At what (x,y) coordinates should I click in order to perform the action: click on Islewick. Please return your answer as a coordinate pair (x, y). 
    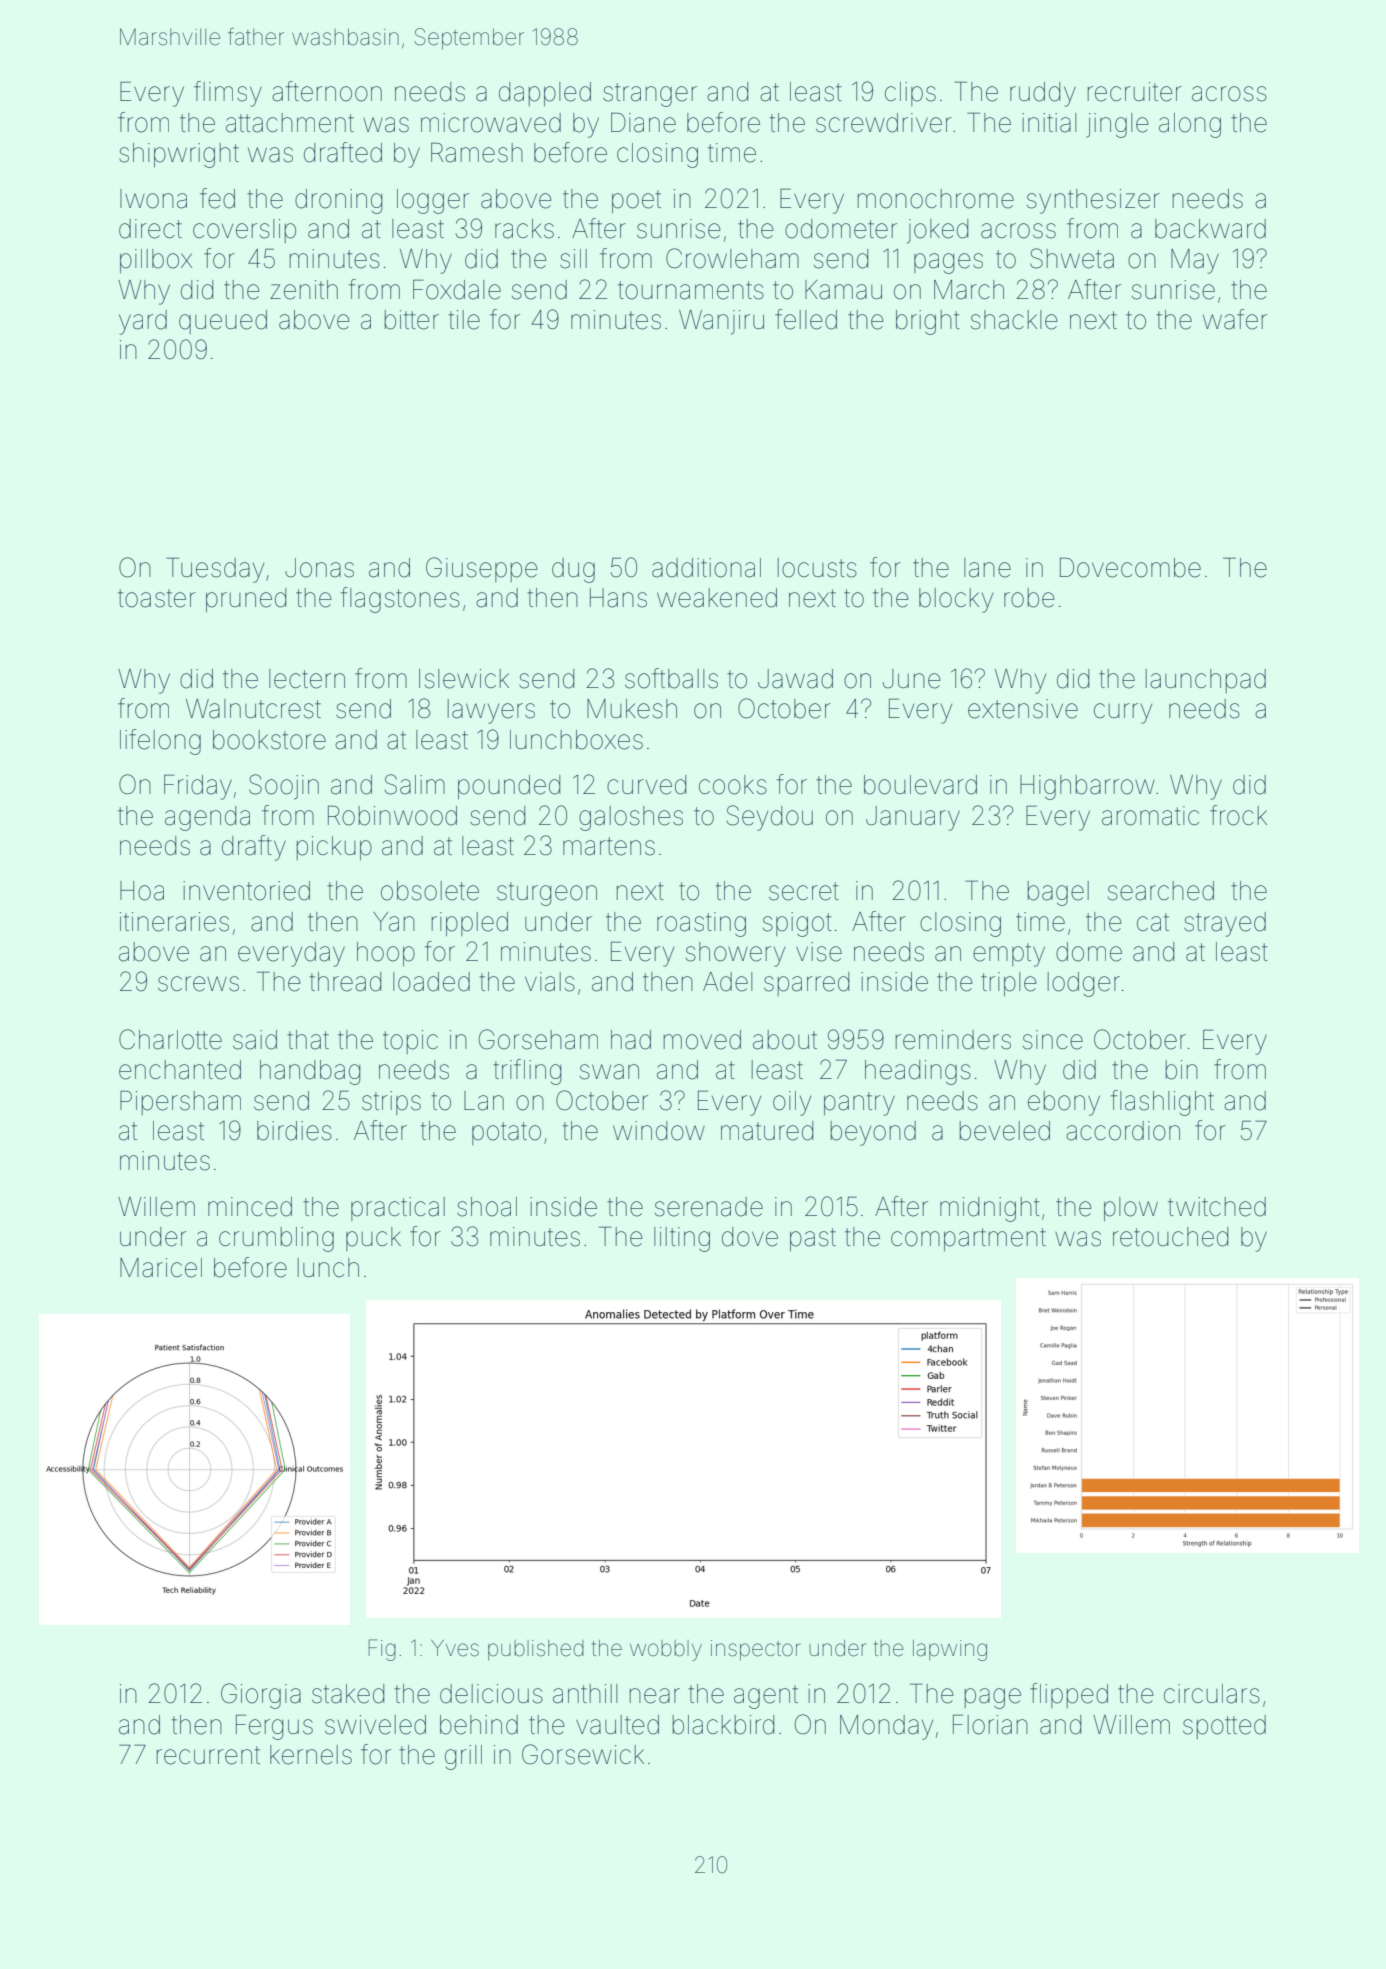
    Looking at the image, I should click on (464, 679).
